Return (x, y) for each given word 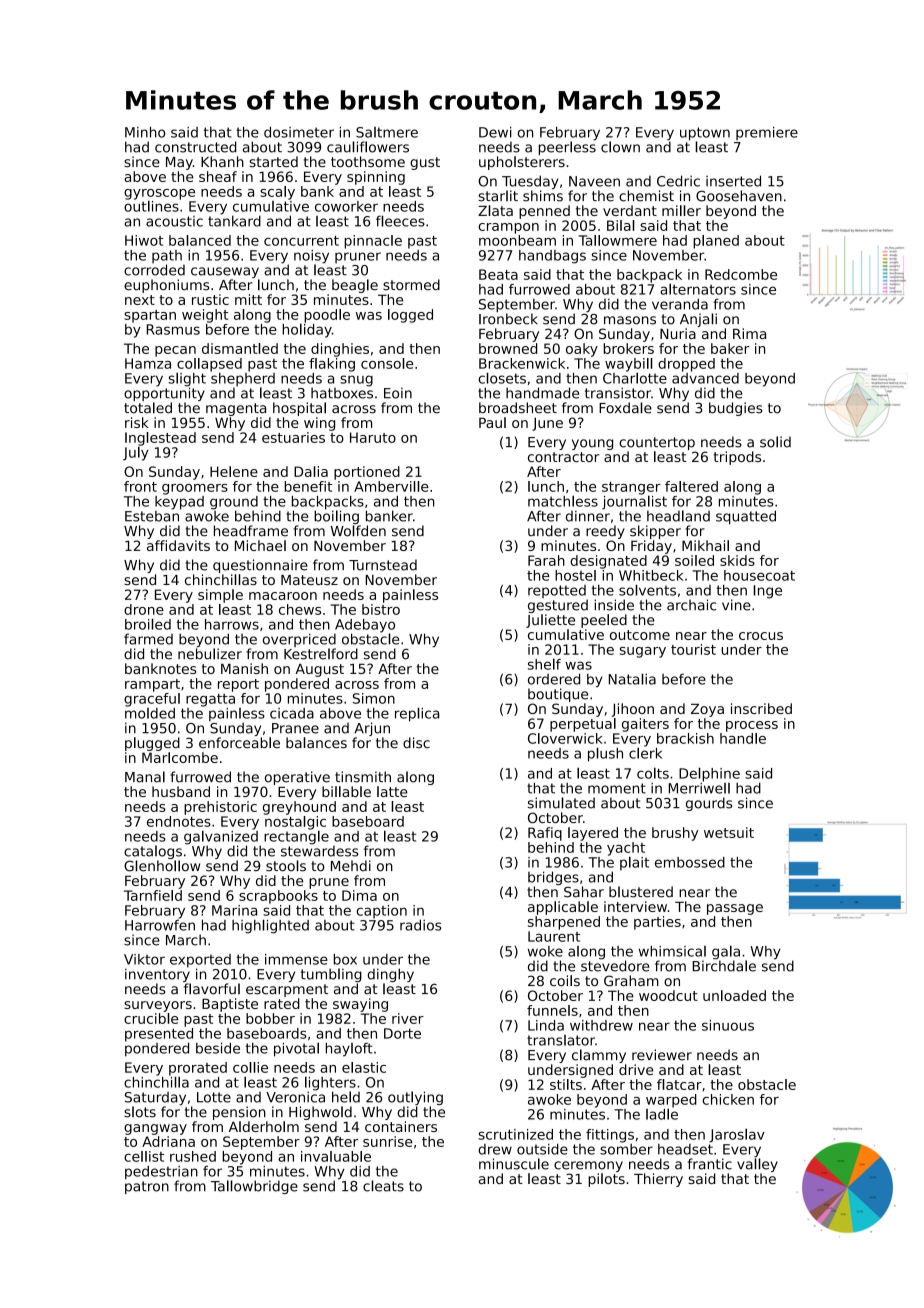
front (140, 486)
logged (410, 316)
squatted (746, 517)
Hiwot (144, 240)
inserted (733, 181)
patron (147, 1187)
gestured (558, 606)
